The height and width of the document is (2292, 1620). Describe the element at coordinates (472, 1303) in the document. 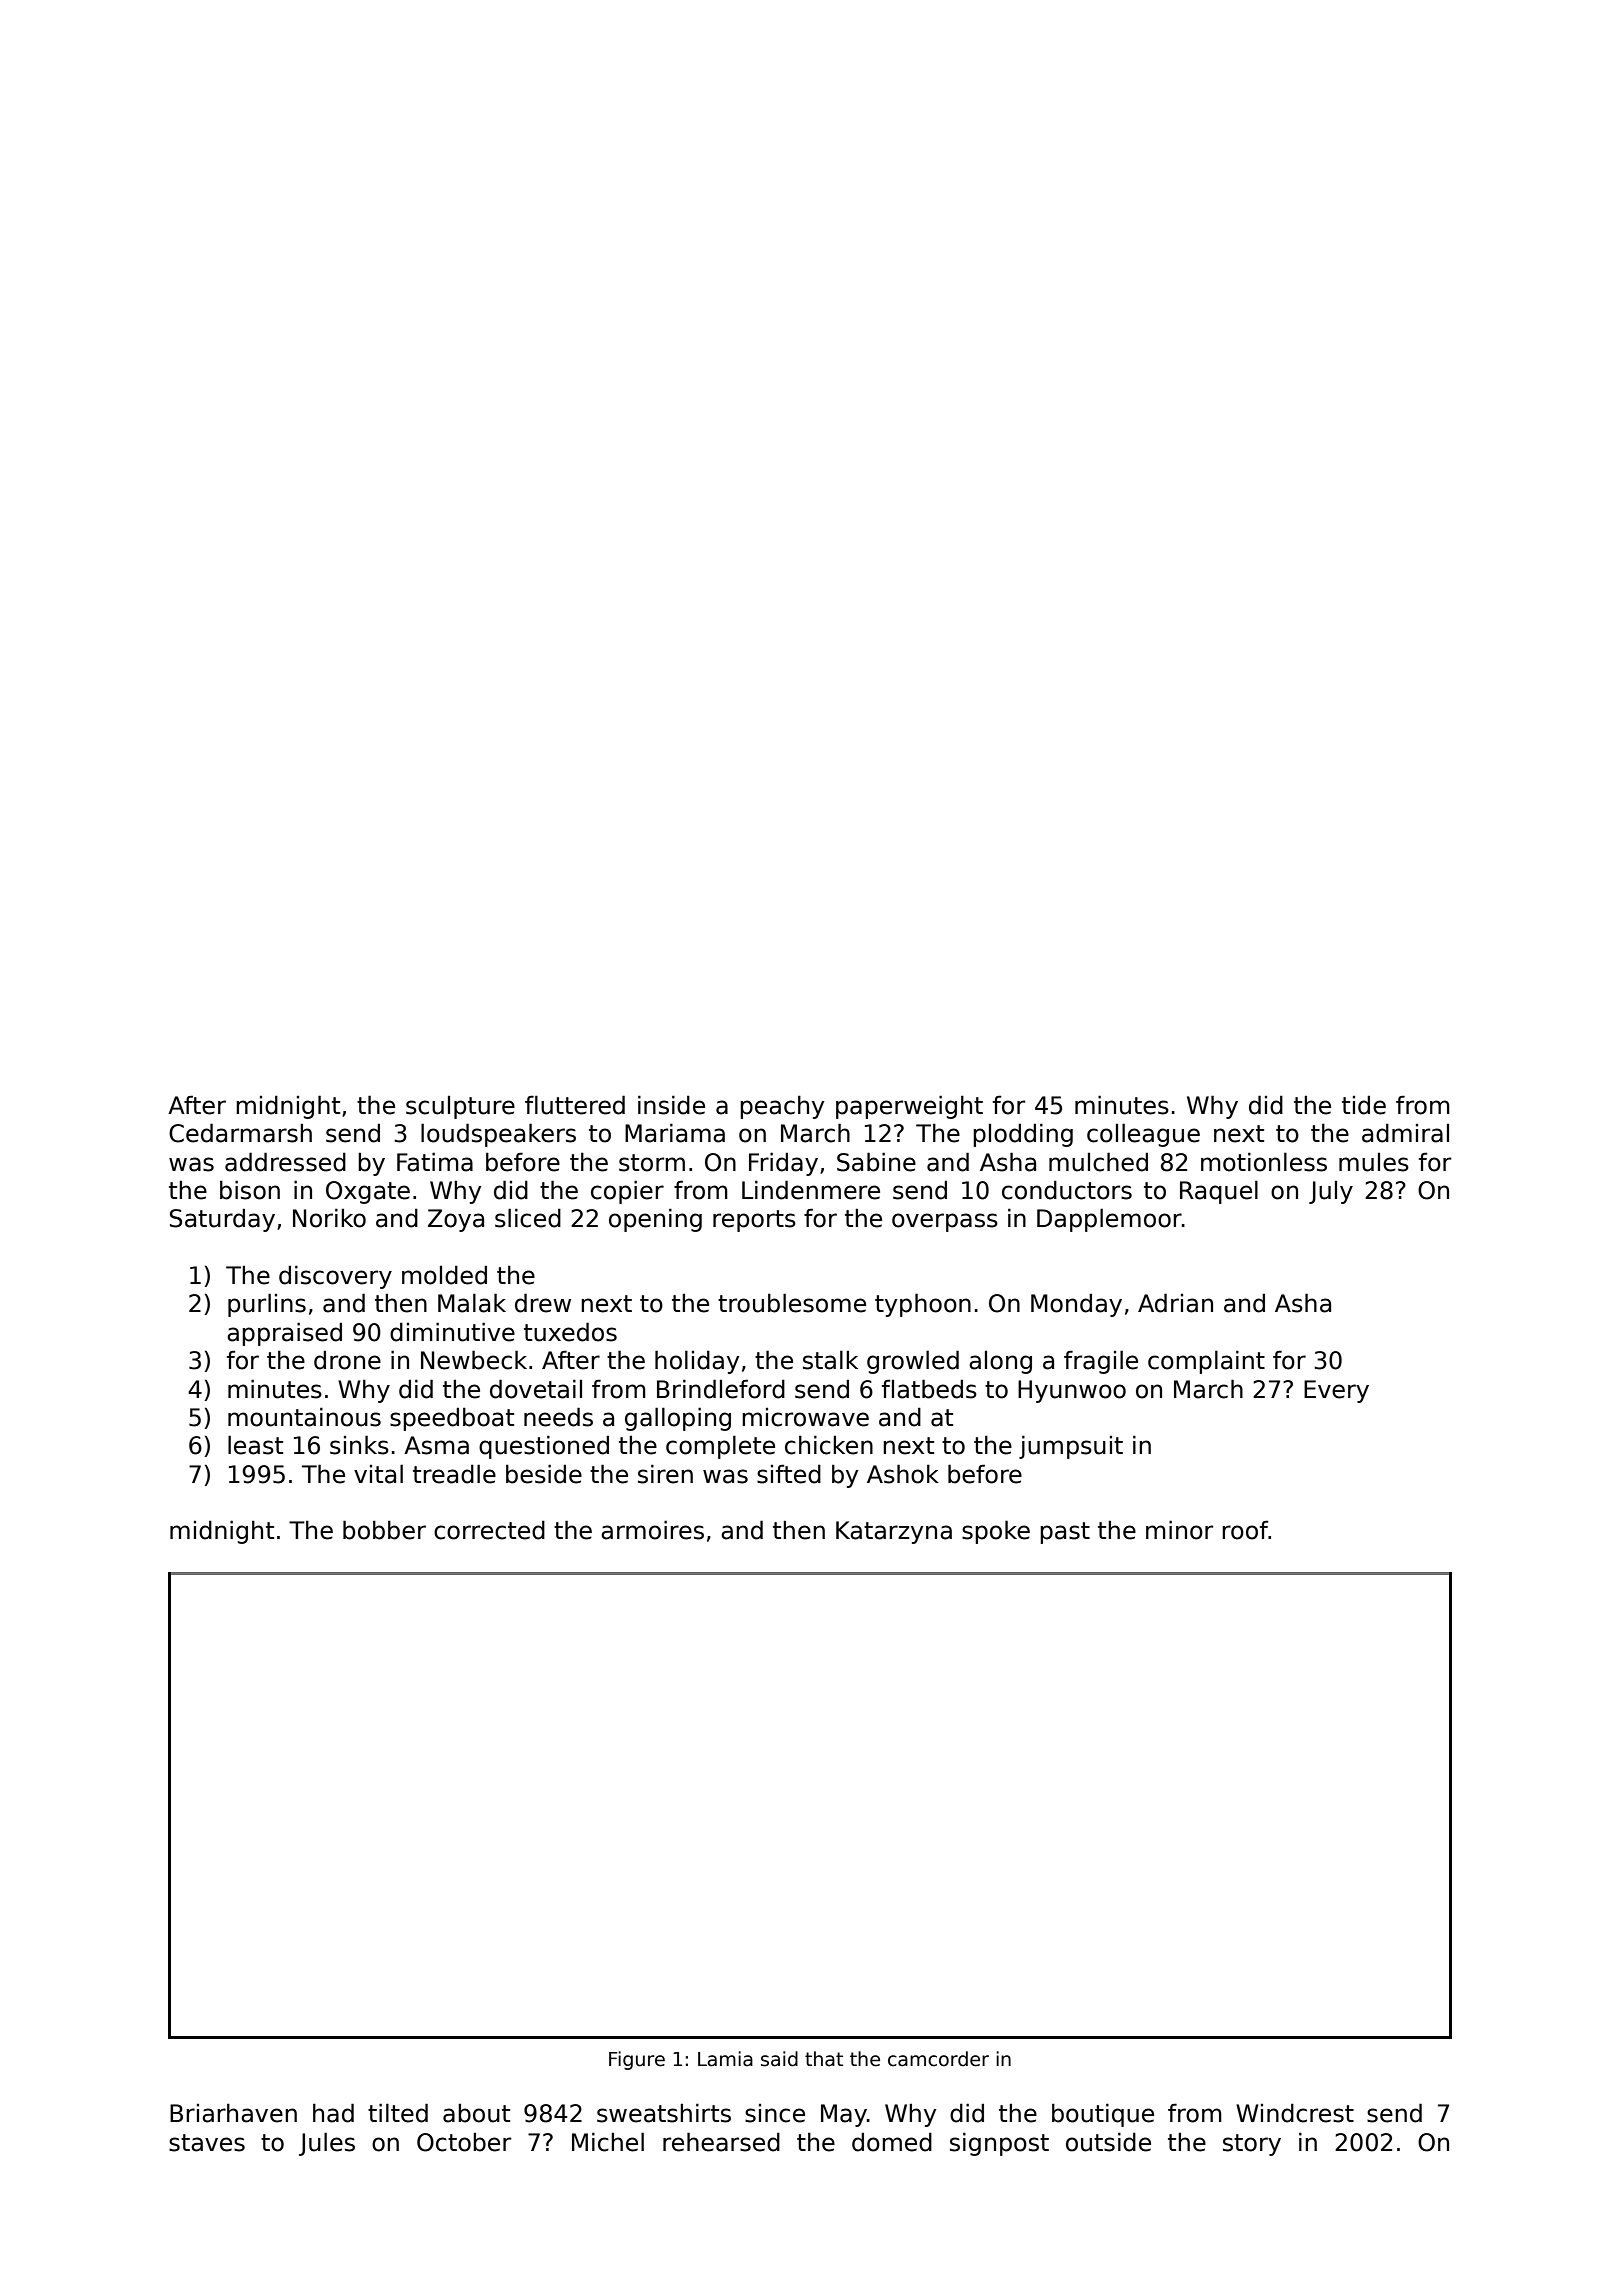

I see `Malak` at that location.
